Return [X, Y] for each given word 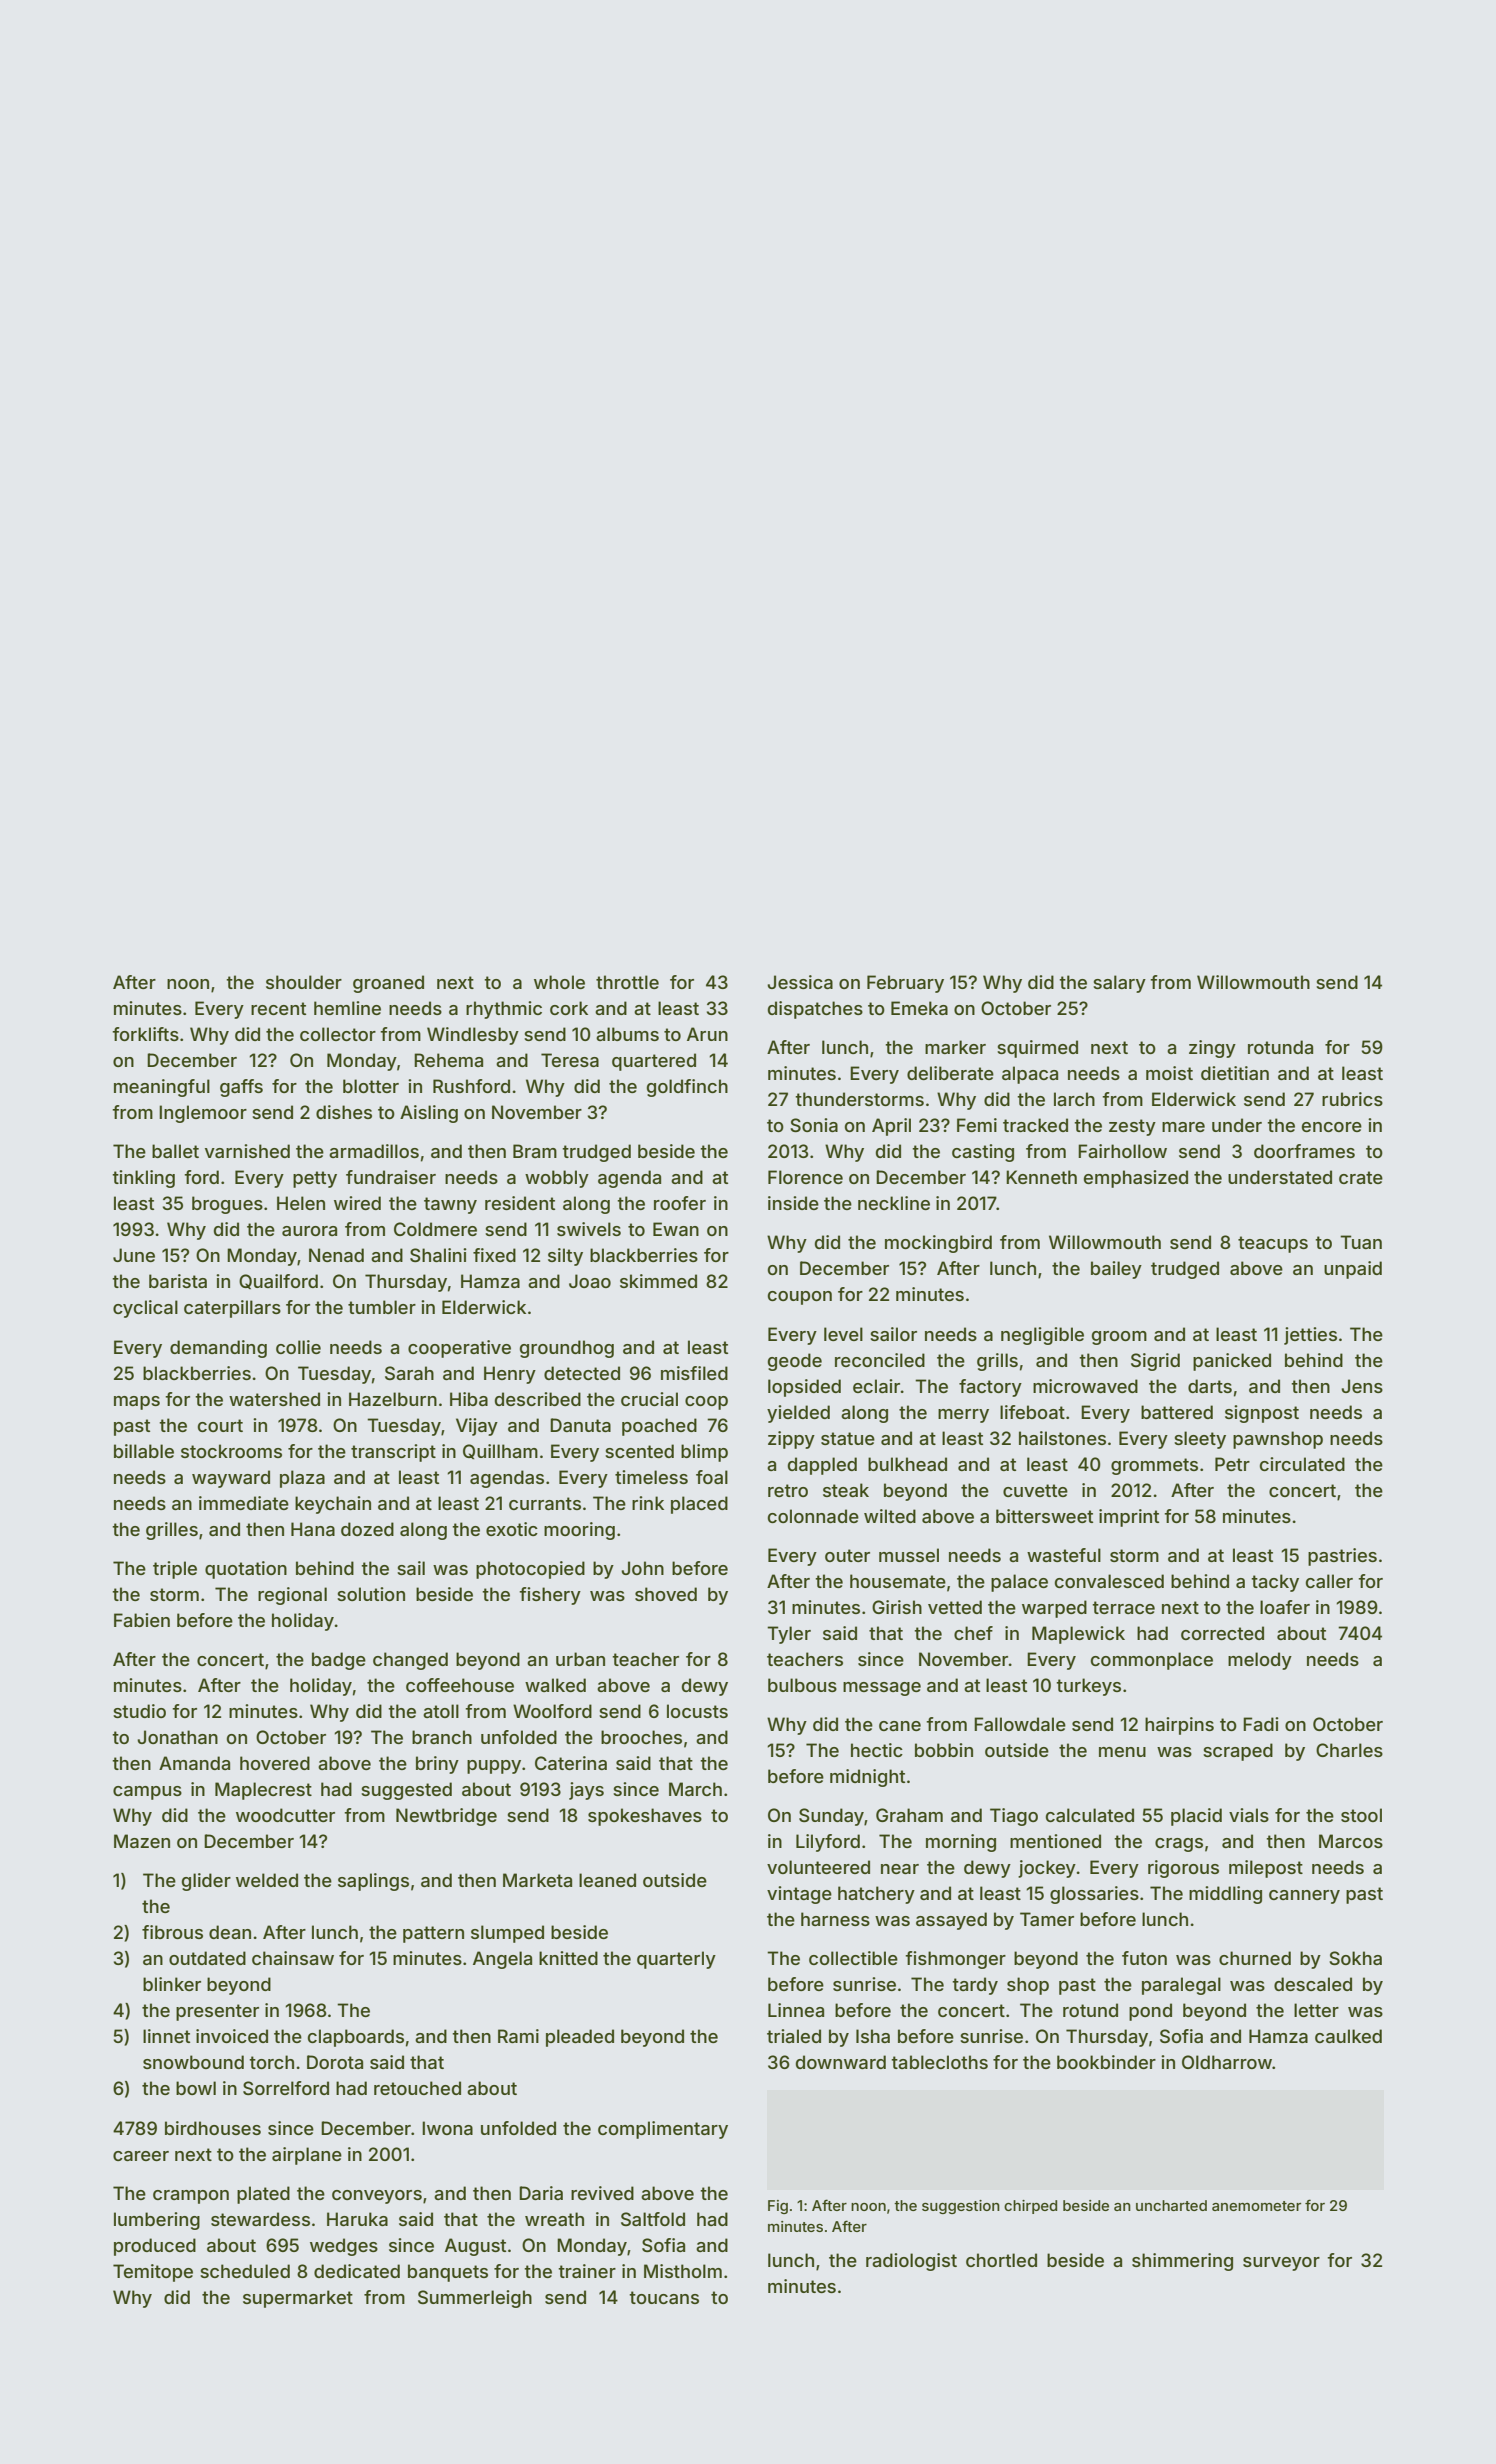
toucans [664, 2297]
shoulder [304, 982]
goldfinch [687, 1088]
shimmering [1182, 2262]
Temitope [153, 2273]
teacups [1273, 1244]
